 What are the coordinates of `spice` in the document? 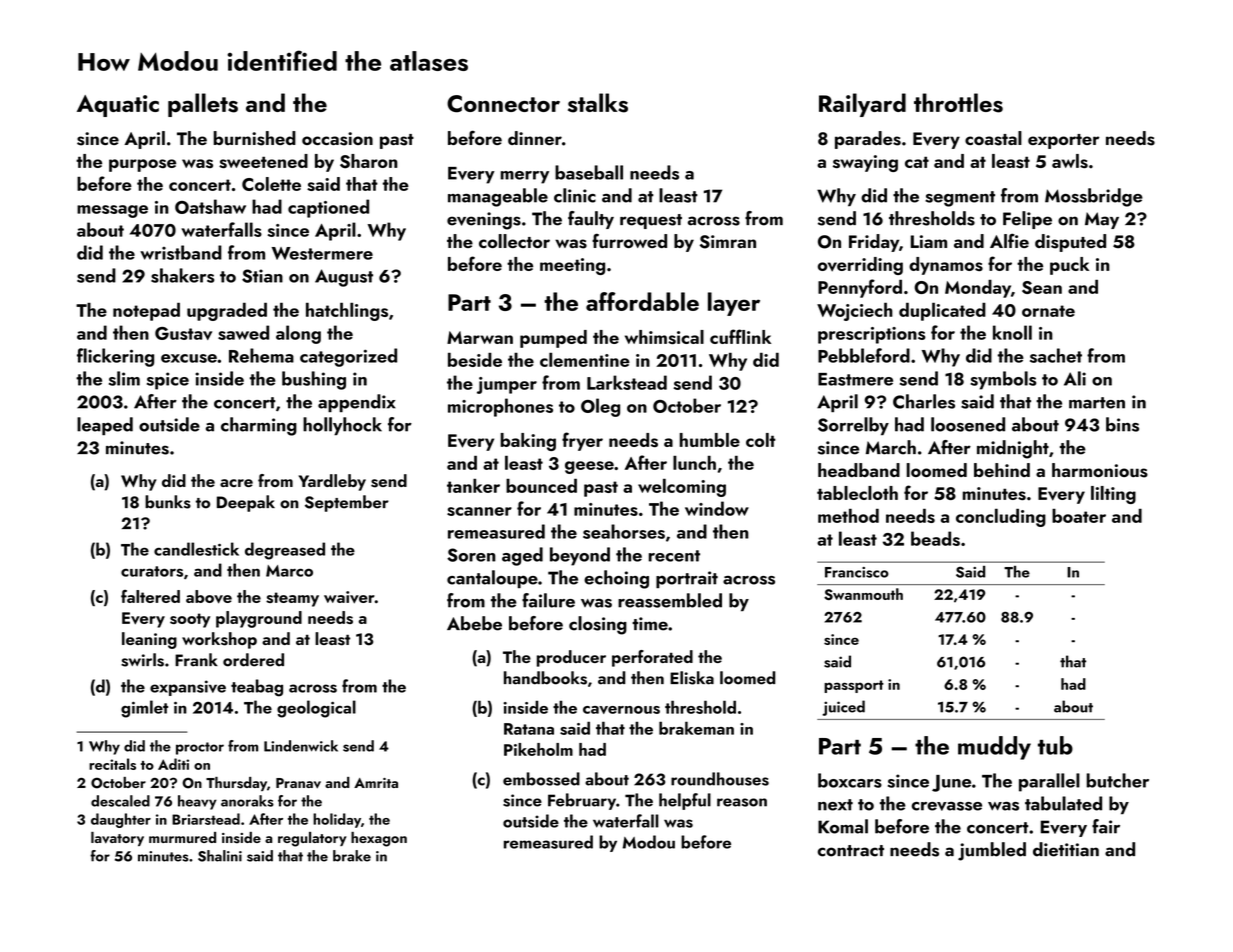 It's located at (168, 381).
